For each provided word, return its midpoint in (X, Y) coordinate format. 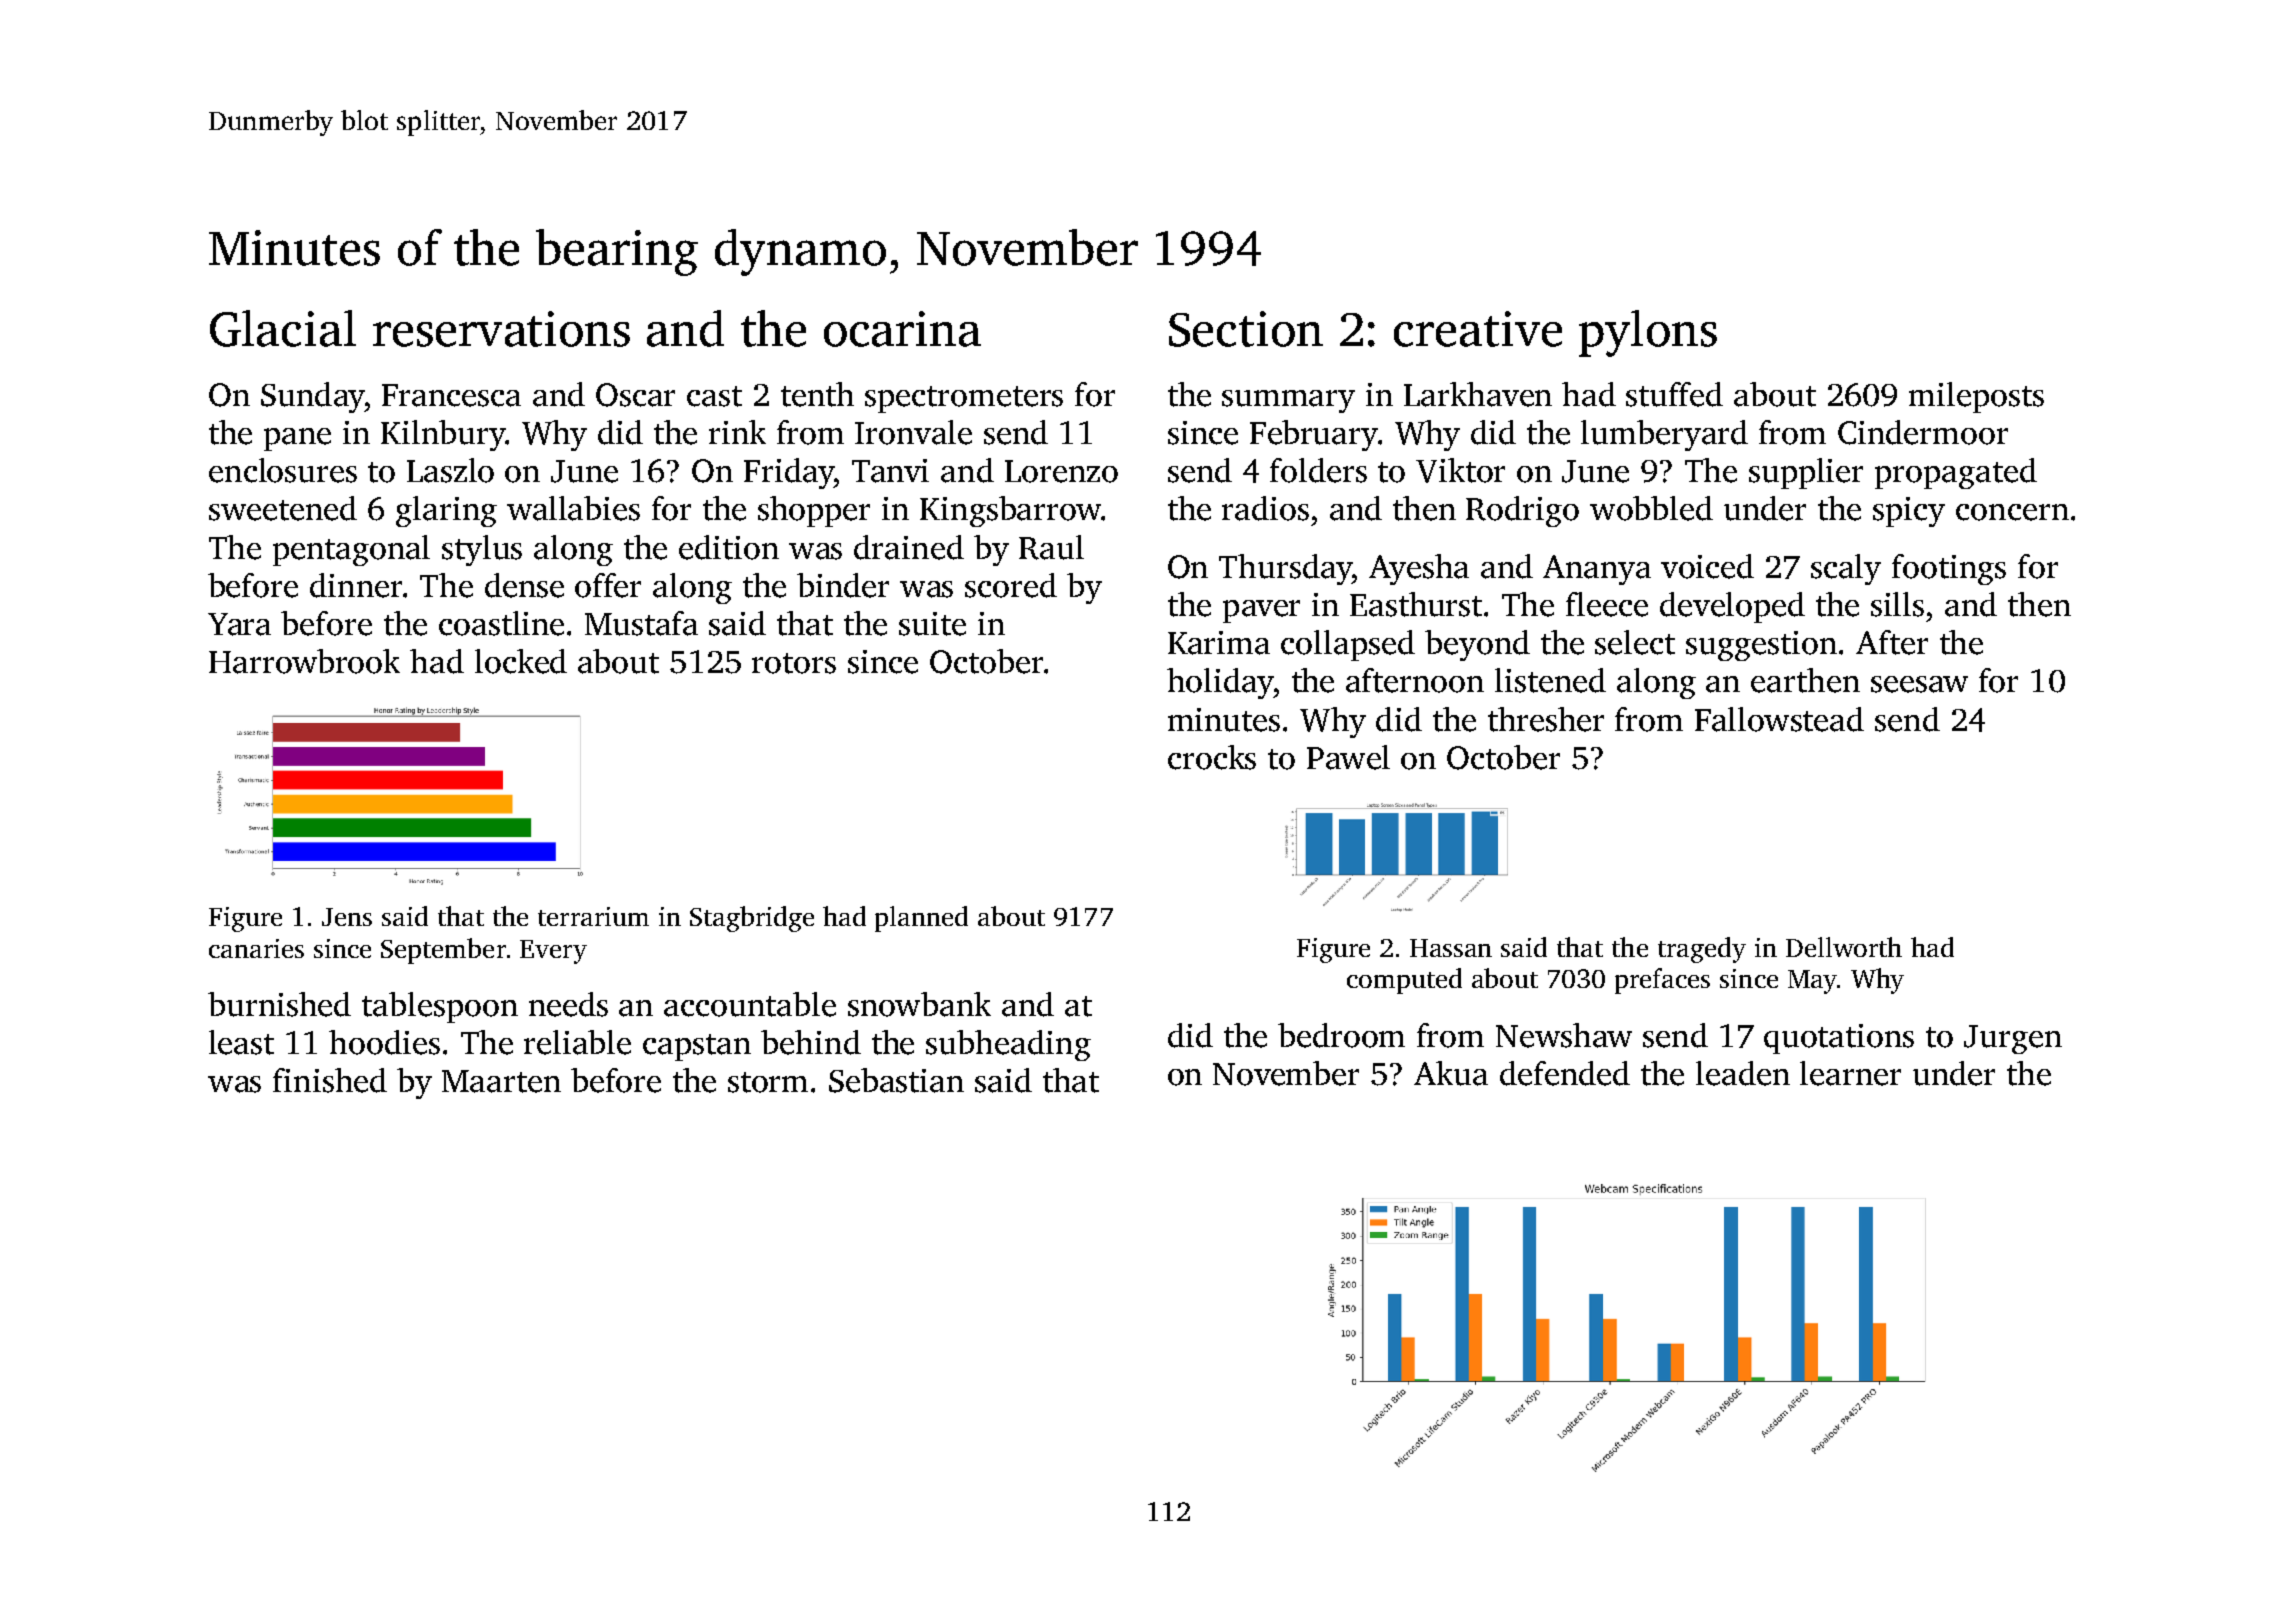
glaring (446, 511)
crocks (1212, 757)
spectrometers (964, 399)
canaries (256, 948)
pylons (1648, 333)
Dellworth (1844, 947)
